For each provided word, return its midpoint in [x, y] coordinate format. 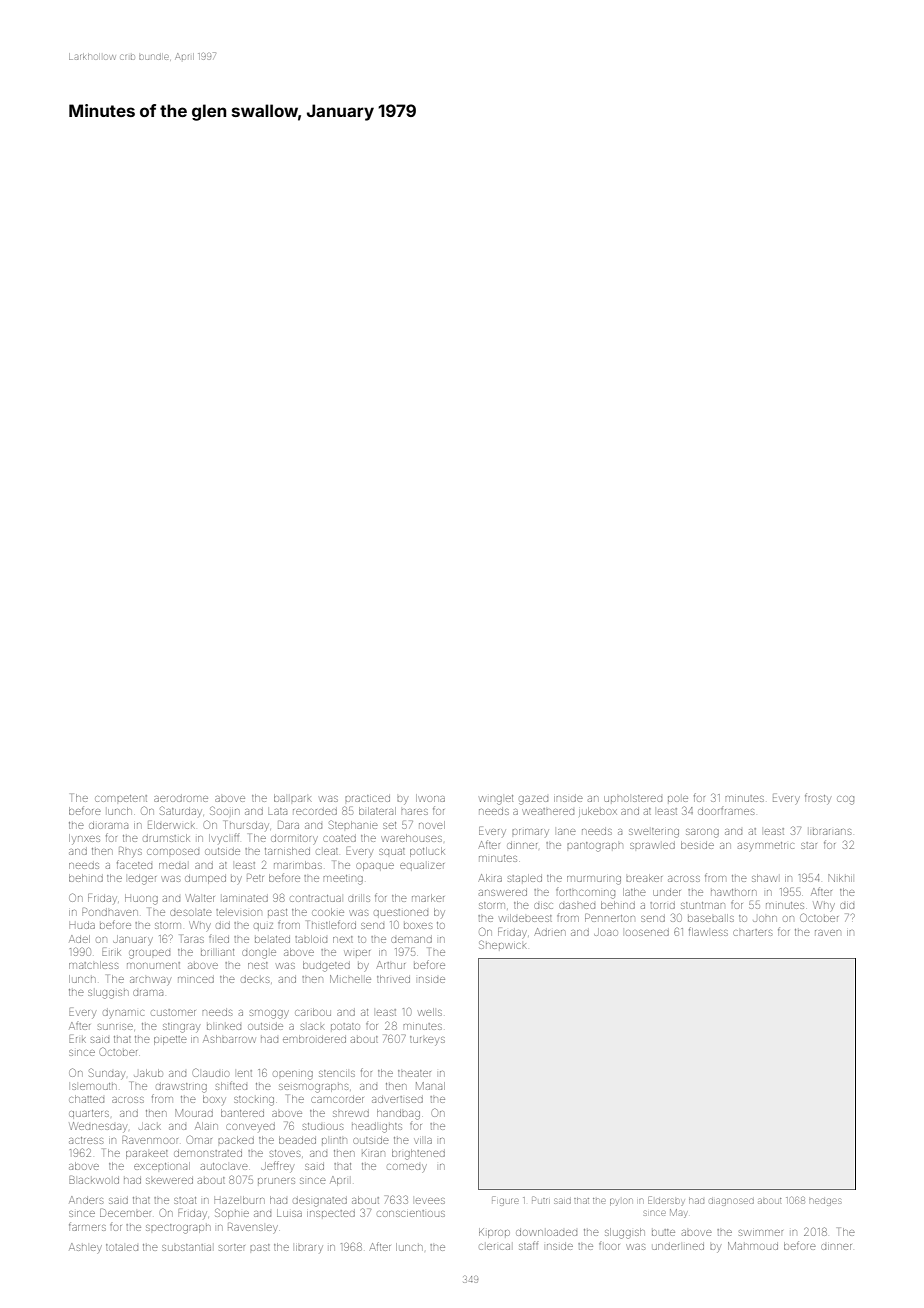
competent [121, 798]
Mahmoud [753, 1246]
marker [428, 898]
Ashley [85, 1248]
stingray [181, 1028]
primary [530, 832]
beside [697, 845]
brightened [418, 1154]
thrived [393, 979]
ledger [142, 880]
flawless [708, 931]
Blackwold [94, 1180]
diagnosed [731, 1202]
